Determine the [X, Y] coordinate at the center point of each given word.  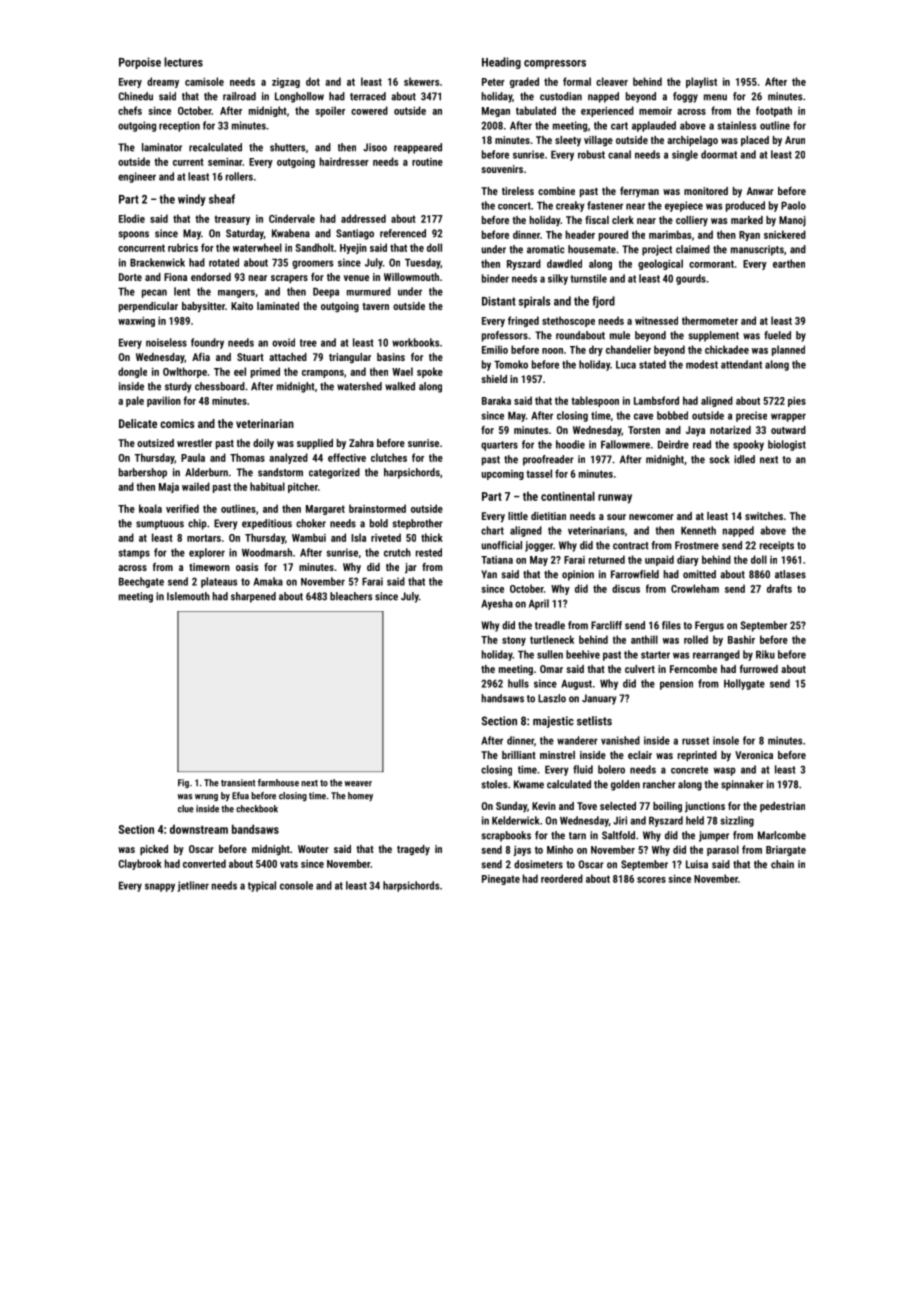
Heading [501, 63]
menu [715, 97]
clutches [389, 457]
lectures [183, 62]
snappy [160, 887]
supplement [714, 336]
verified [182, 508]
